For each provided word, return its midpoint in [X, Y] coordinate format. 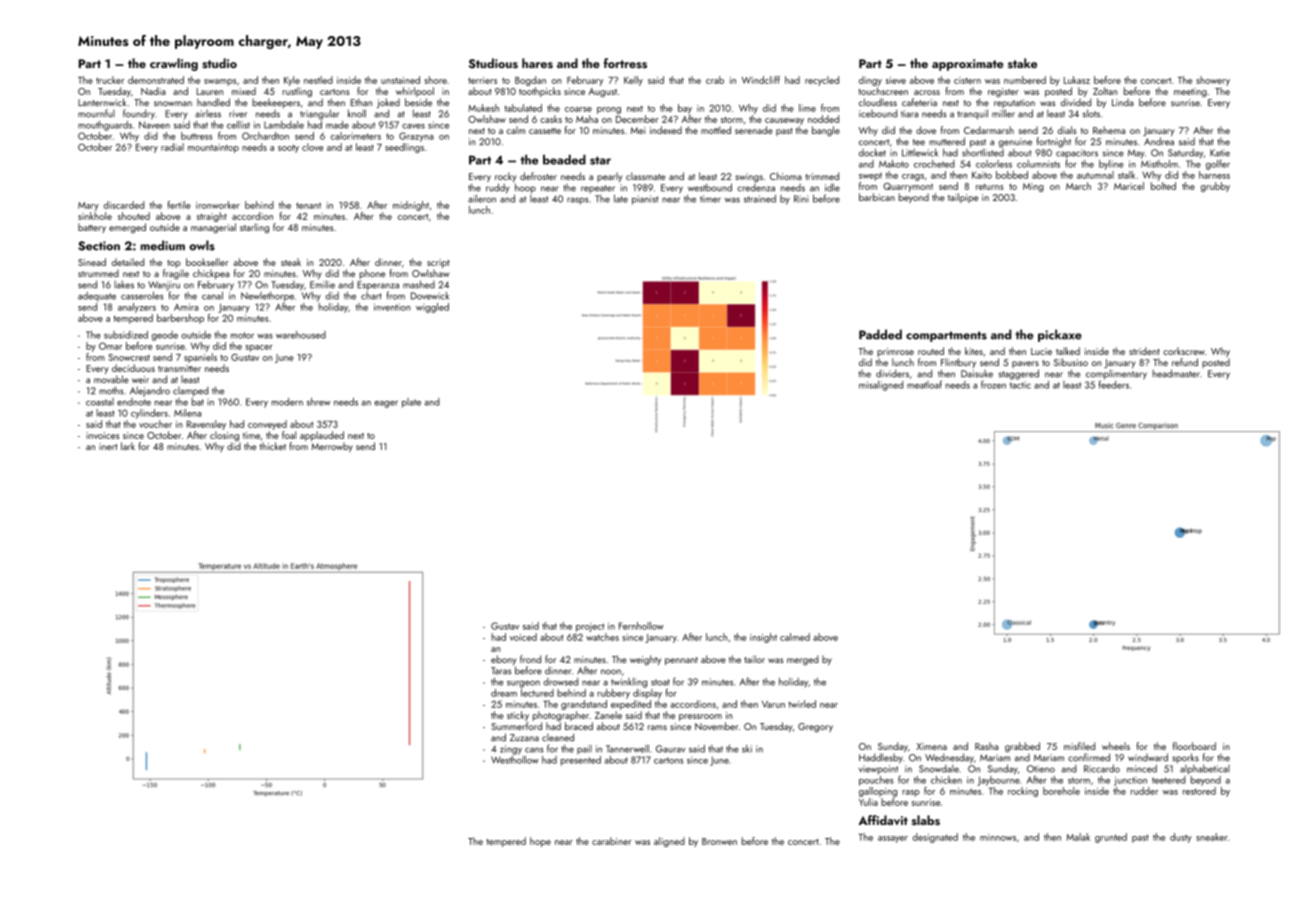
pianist [645, 200]
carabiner [612, 841]
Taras [501, 671]
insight [763, 638]
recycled [822, 81]
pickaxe [1060, 335]
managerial [213, 228]
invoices [103, 435]
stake [1022, 63]
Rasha [986, 746]
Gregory [815, 728]
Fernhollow [641, 626]
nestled [318, 80]
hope [540, 842]
